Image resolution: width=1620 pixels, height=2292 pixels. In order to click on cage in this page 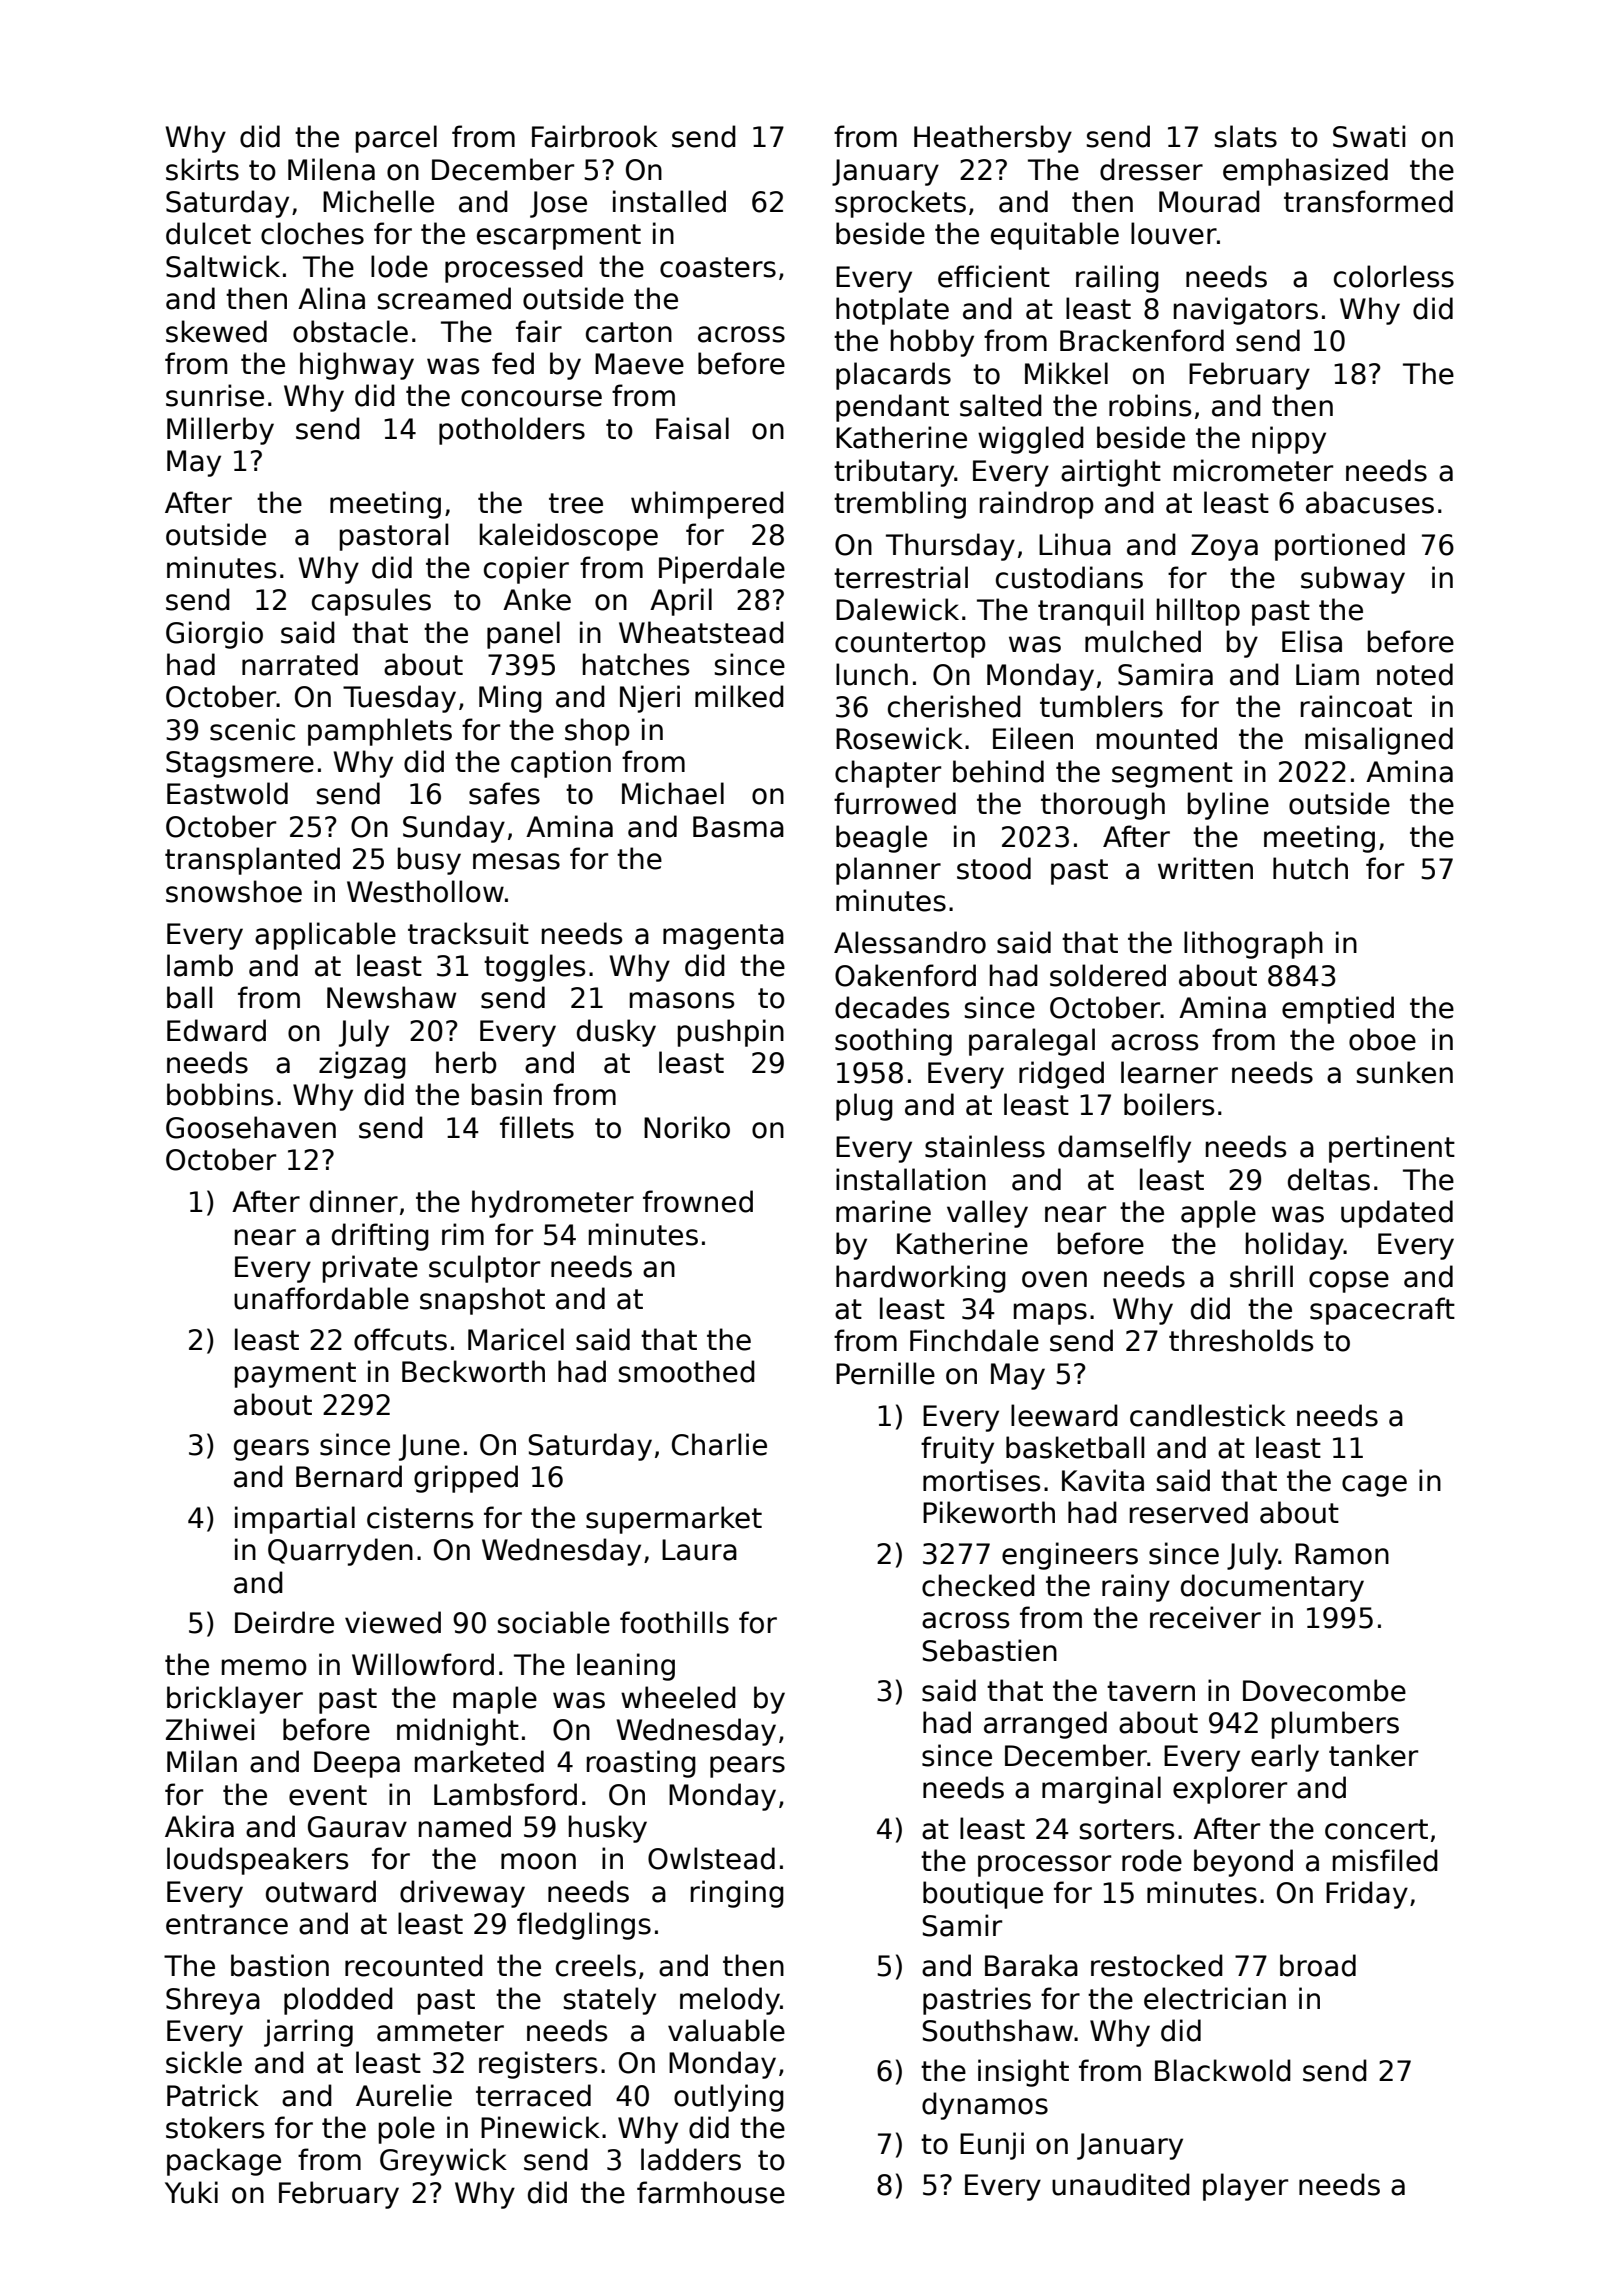, I will do `click(1374, 1486)`.
